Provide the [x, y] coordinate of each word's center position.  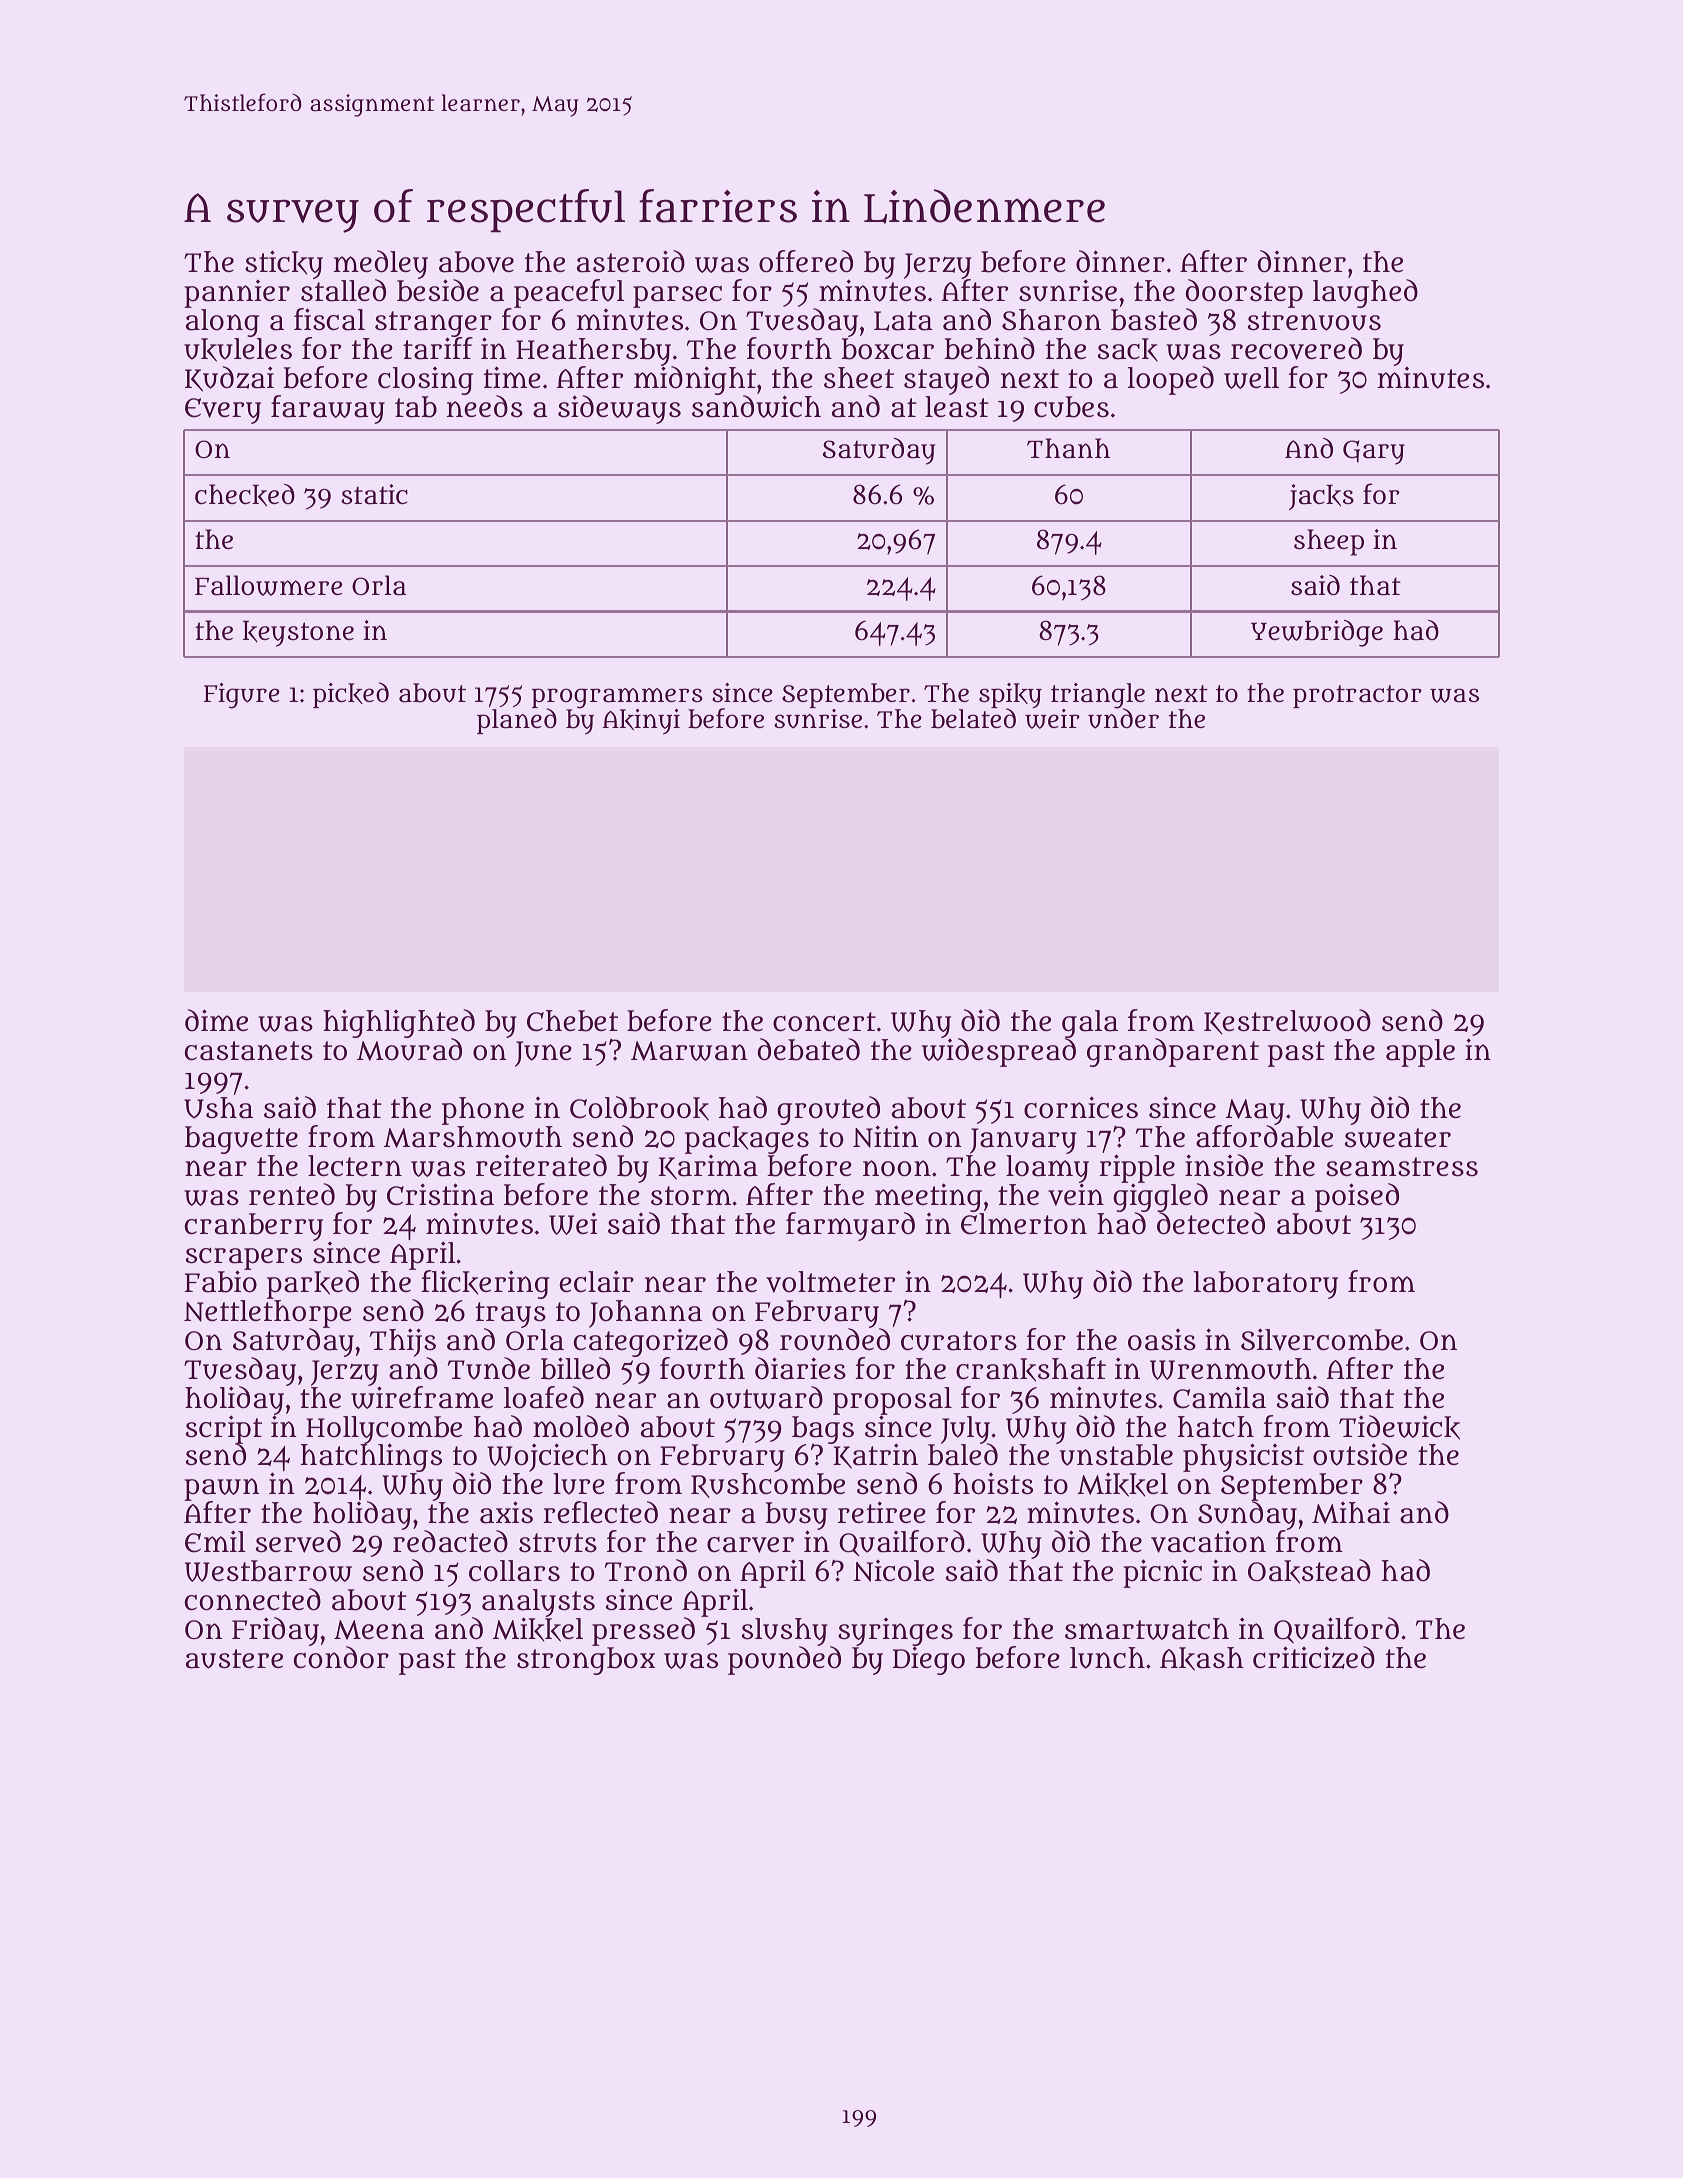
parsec [677, 297]
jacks [1321, 497]
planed [517, 721]
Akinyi [641, 721]
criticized [1314, 1657]
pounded [784, 1661]
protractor [1357, 696]
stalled [343, 290]
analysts [538, 1603]
